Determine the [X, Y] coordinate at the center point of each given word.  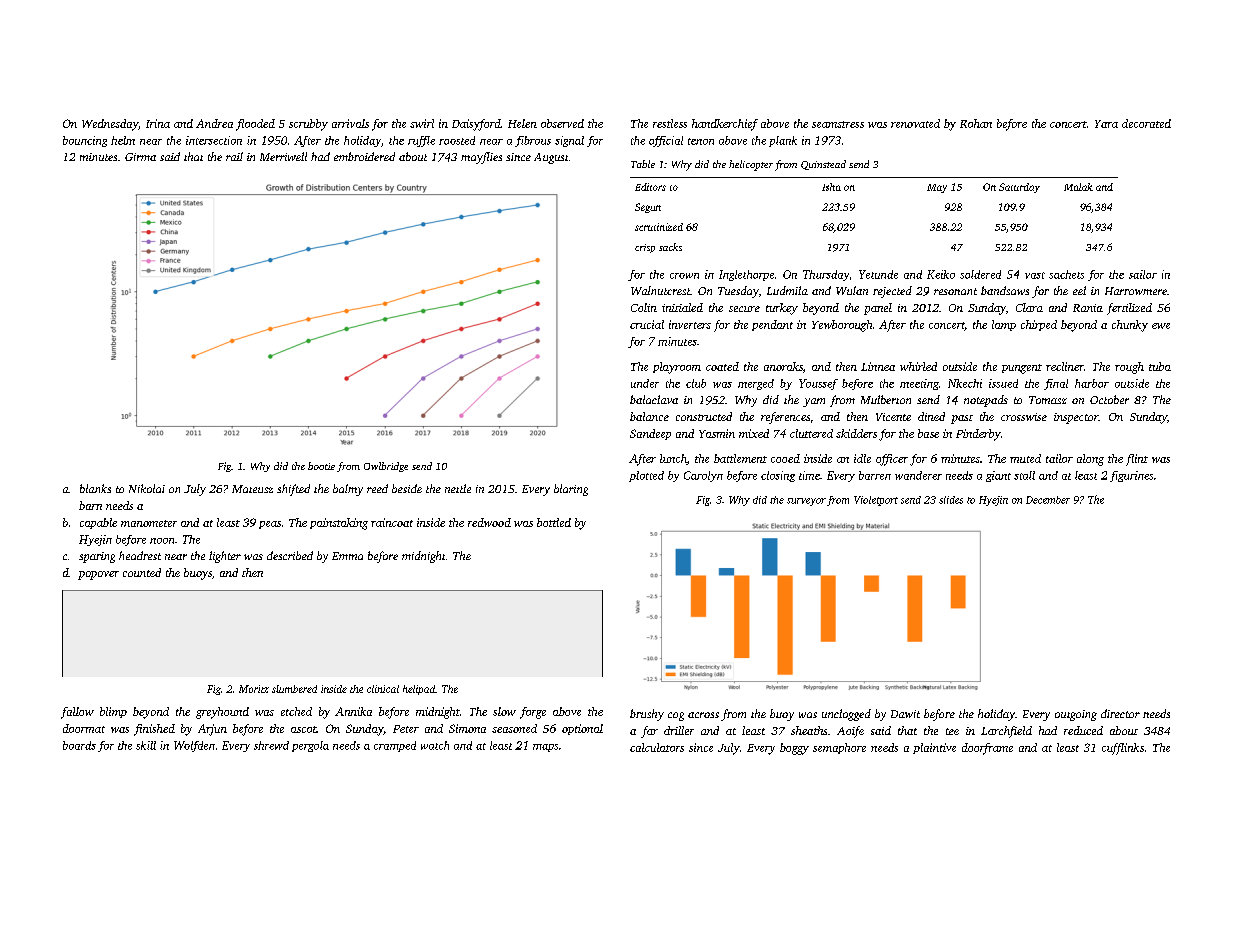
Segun [648, 208]
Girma [140, 157]
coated [722, 366]
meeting [919, 384]
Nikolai [147, 488]
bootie [321, 466]
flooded [255, 125]
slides [951, 500]
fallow [77, 713]
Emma [347, 556]
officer [892, 460]
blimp [113, 712]
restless [670, 123]
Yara [1106, 124]
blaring [571, 490]
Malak [1078, 187]
